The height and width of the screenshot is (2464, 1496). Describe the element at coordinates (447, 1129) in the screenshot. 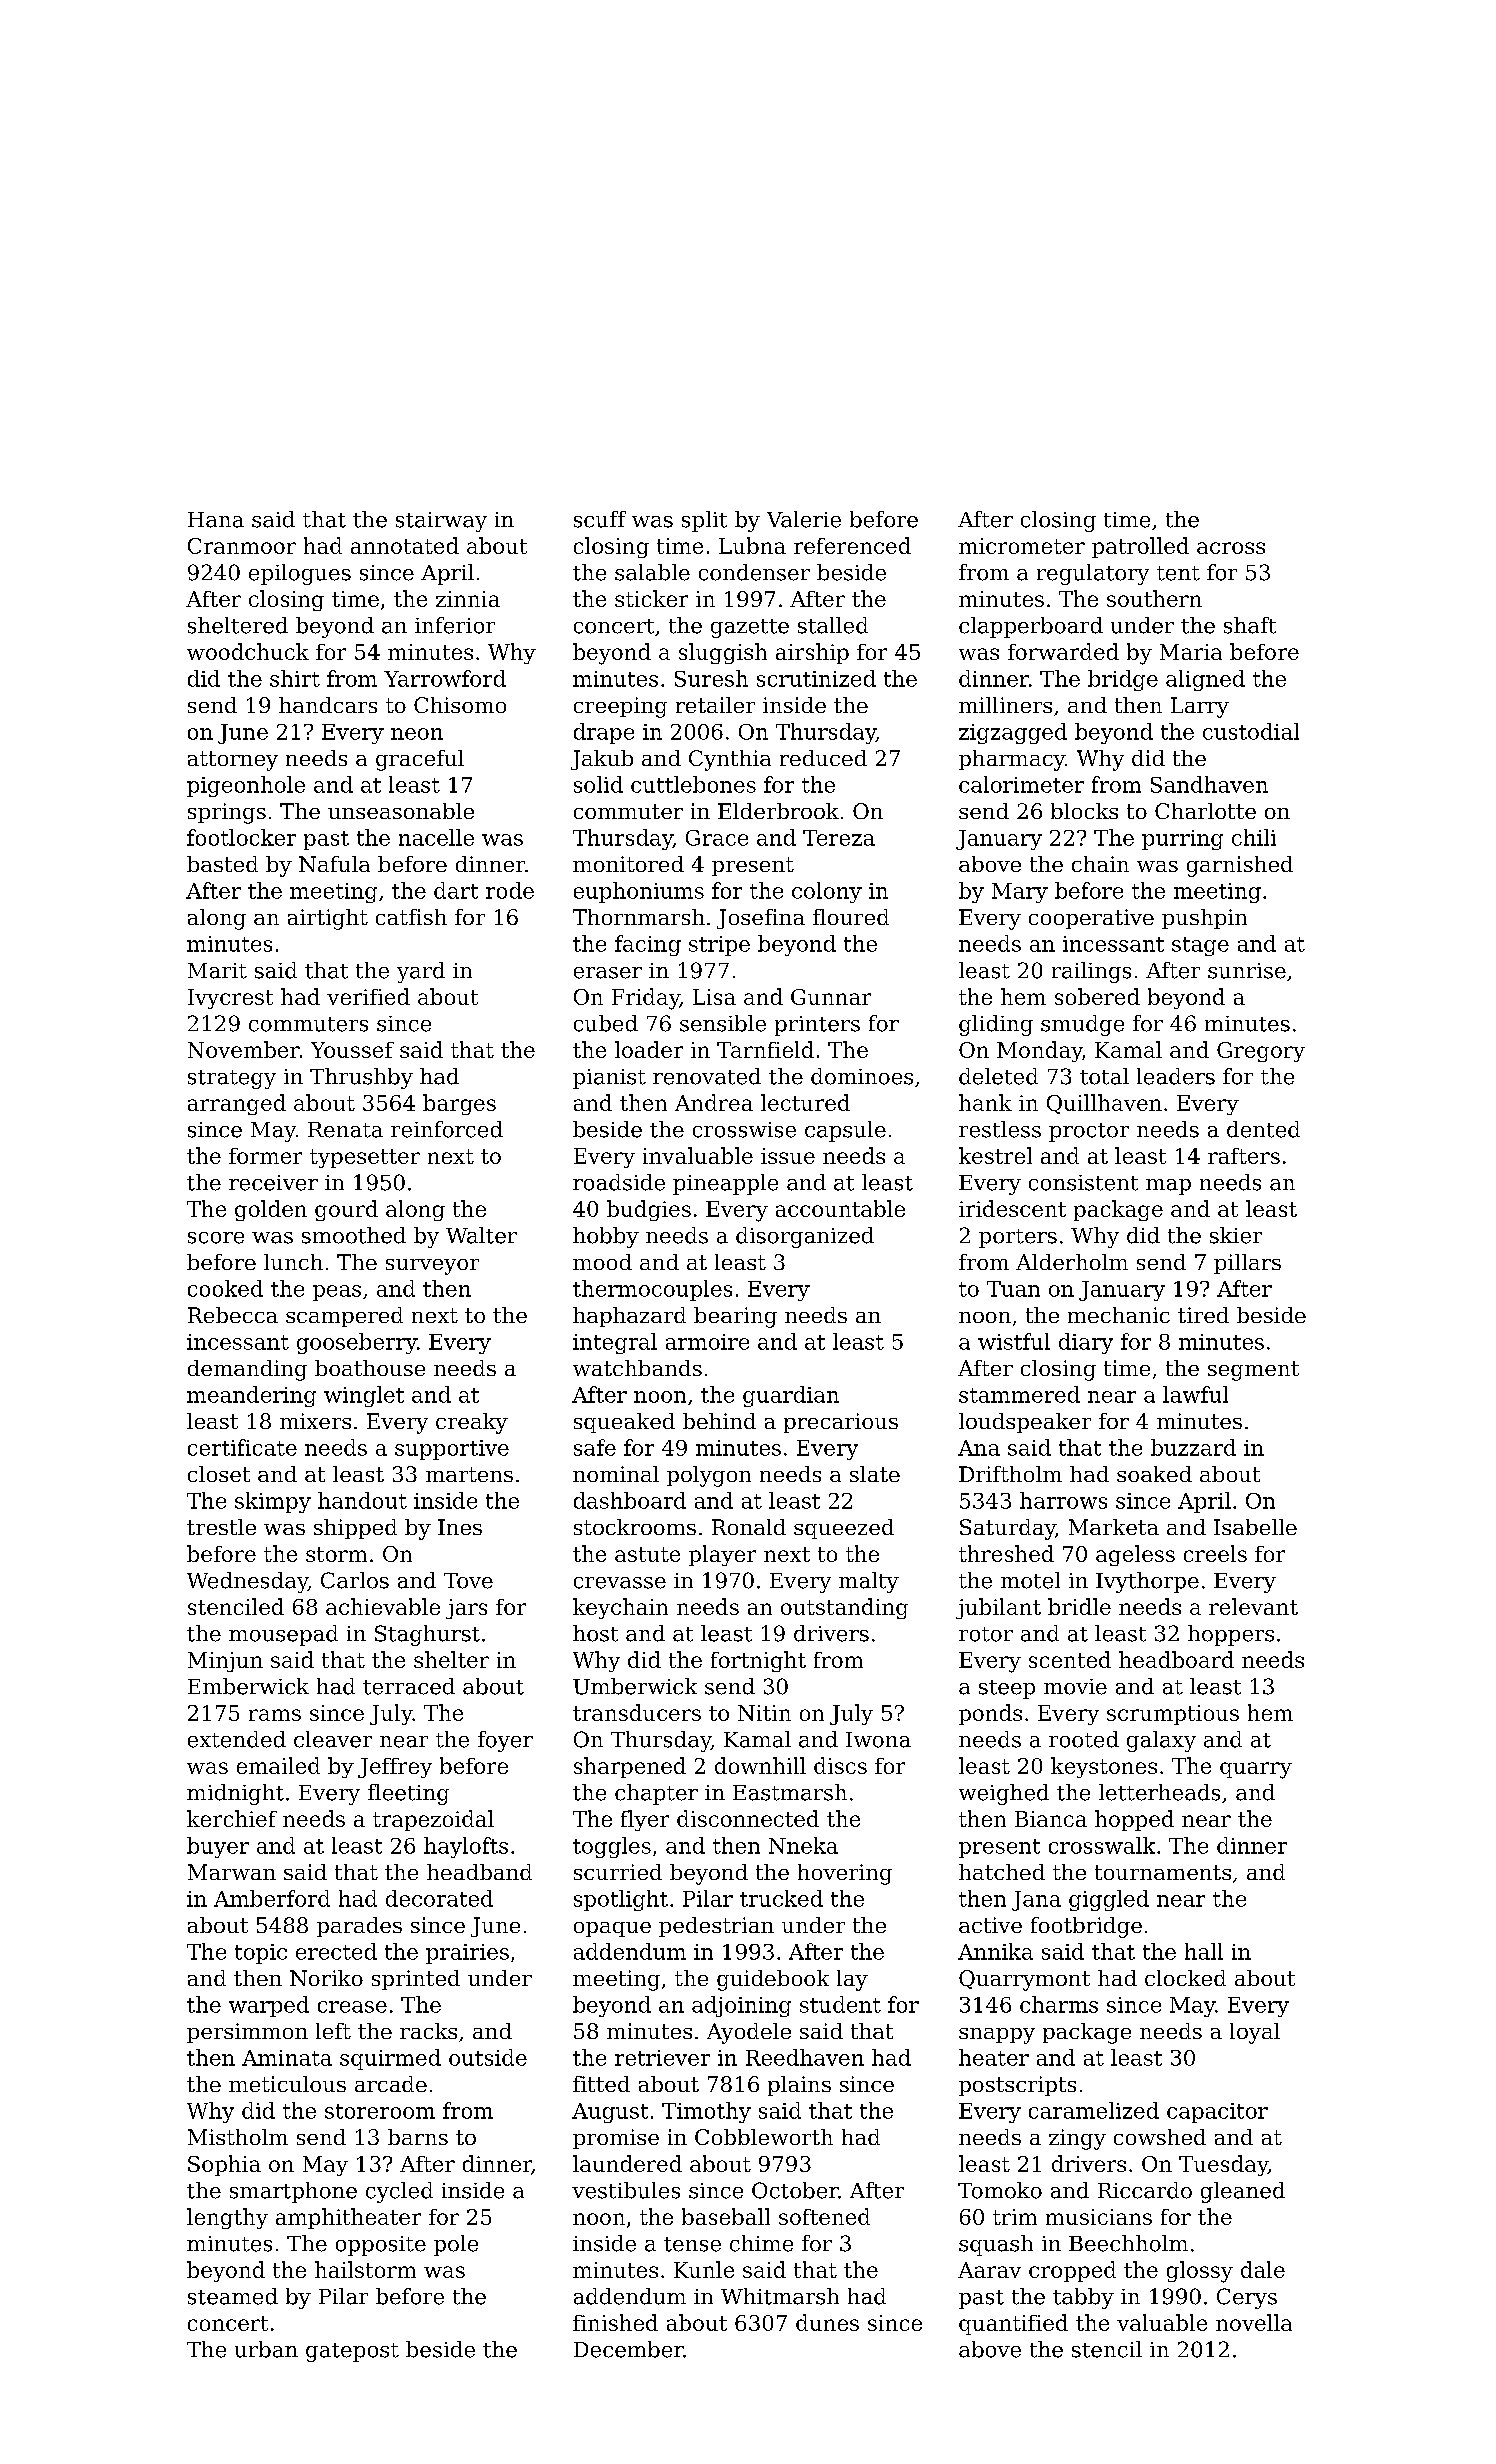

I see `reinforced` at that location.
